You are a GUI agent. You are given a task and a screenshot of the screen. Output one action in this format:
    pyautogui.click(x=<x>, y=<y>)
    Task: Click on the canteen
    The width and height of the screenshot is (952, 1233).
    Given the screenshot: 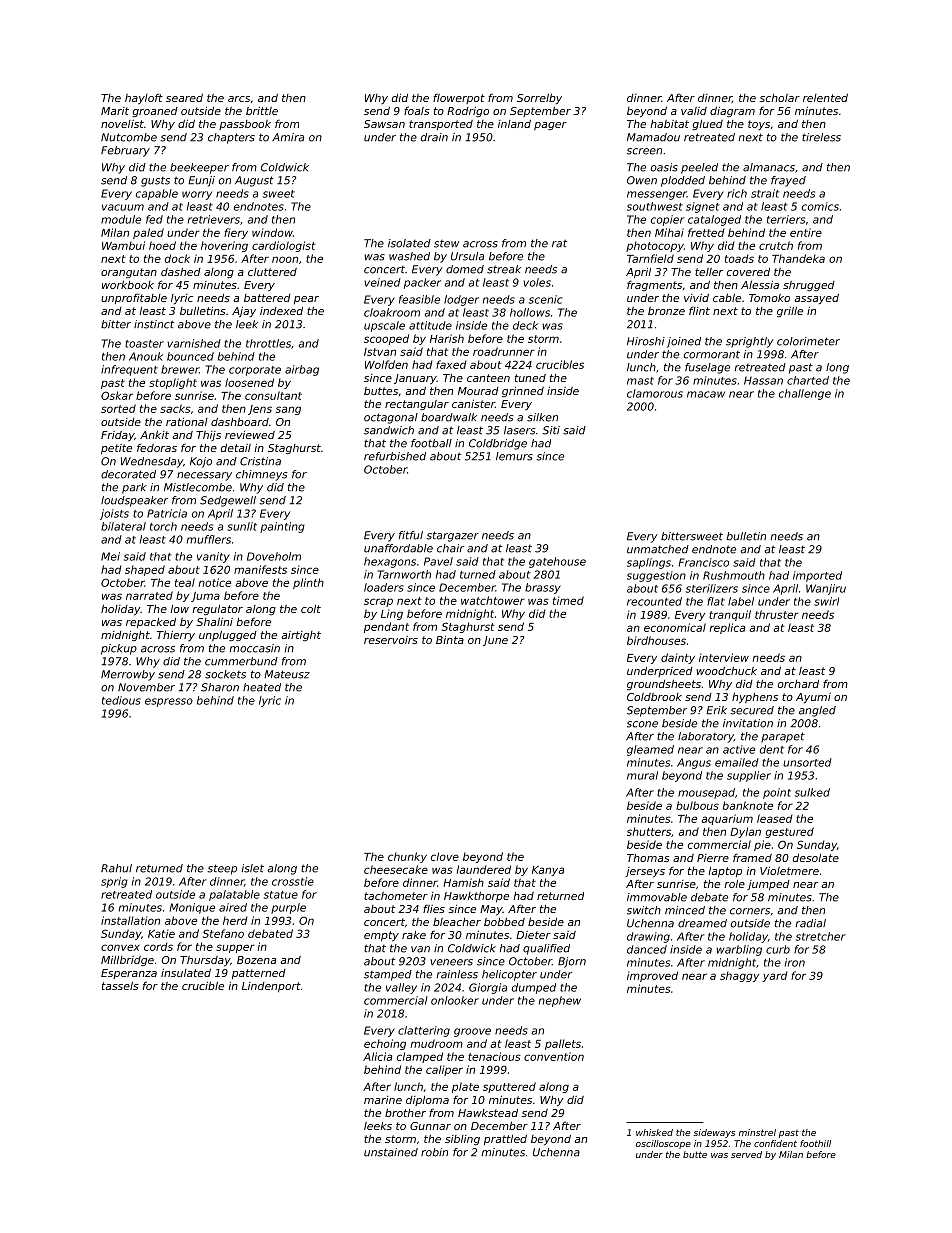 What is the action you would take?
    pyautogui.click(x=488, y=378)
